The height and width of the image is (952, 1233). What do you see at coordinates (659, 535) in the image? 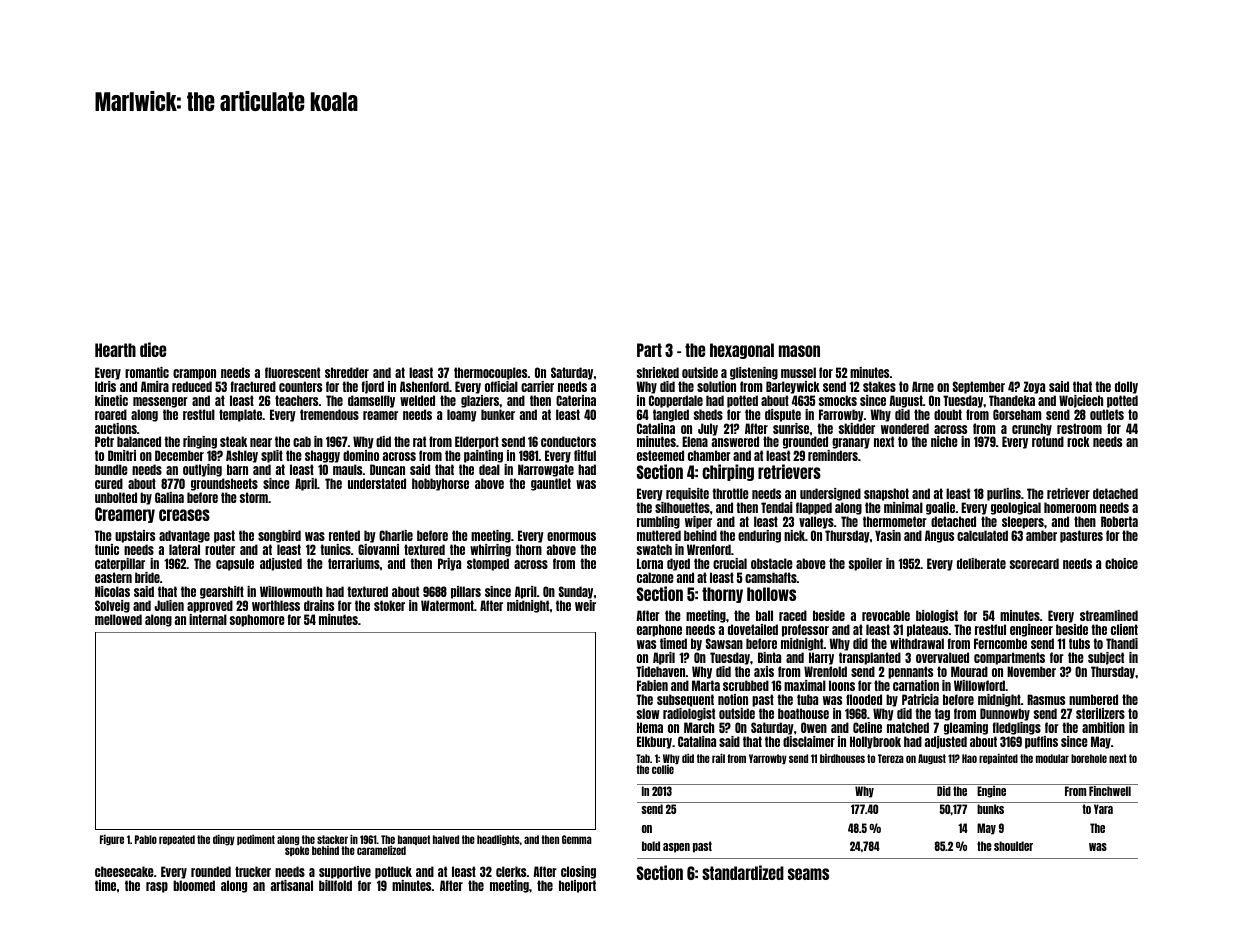
I see `muttered` at bounding box center [659, 535].
